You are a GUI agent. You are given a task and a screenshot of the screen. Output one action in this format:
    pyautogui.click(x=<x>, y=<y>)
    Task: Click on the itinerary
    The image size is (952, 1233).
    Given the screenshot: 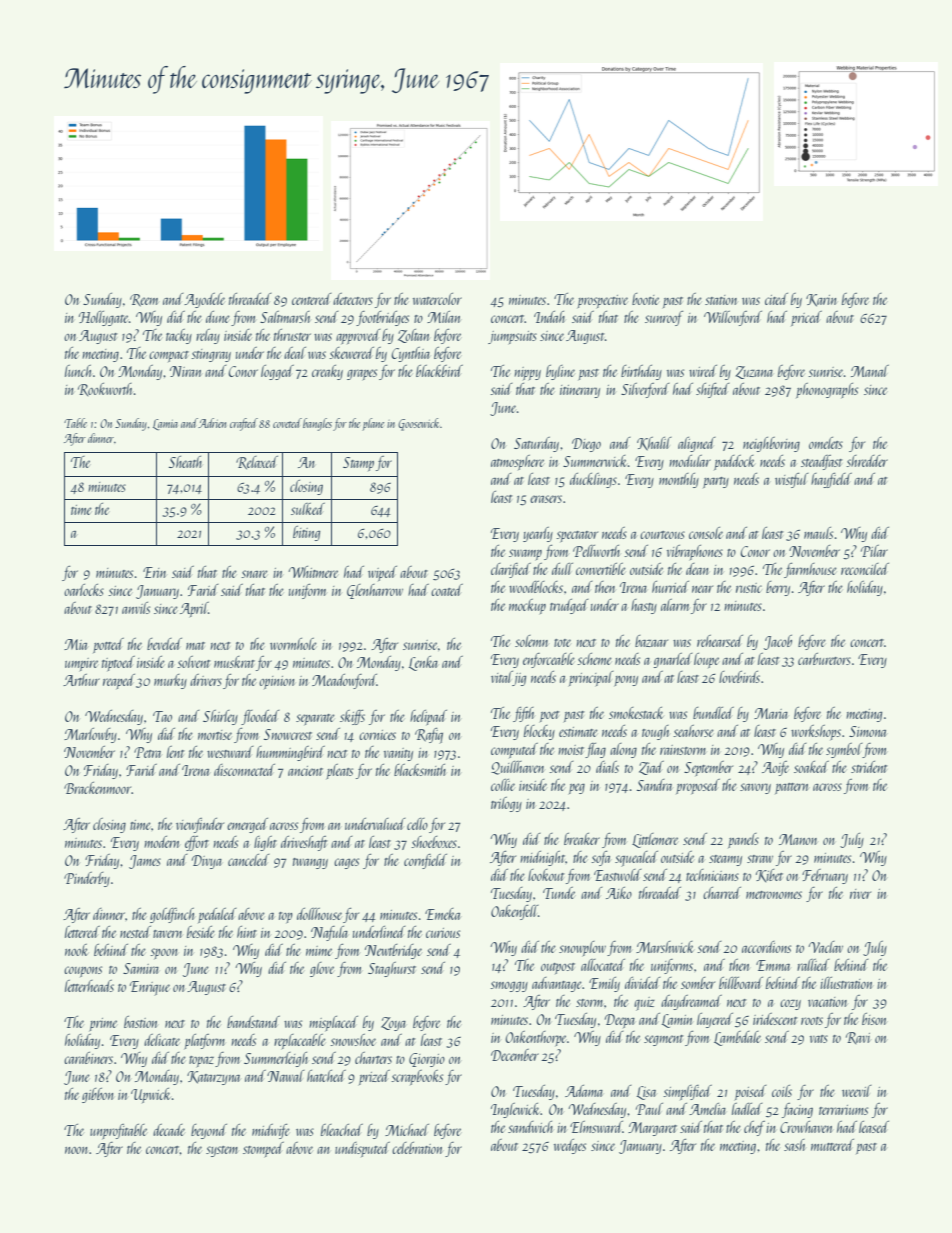 What is the action you would take?
    pyautogui.click(x=580, y=391)
